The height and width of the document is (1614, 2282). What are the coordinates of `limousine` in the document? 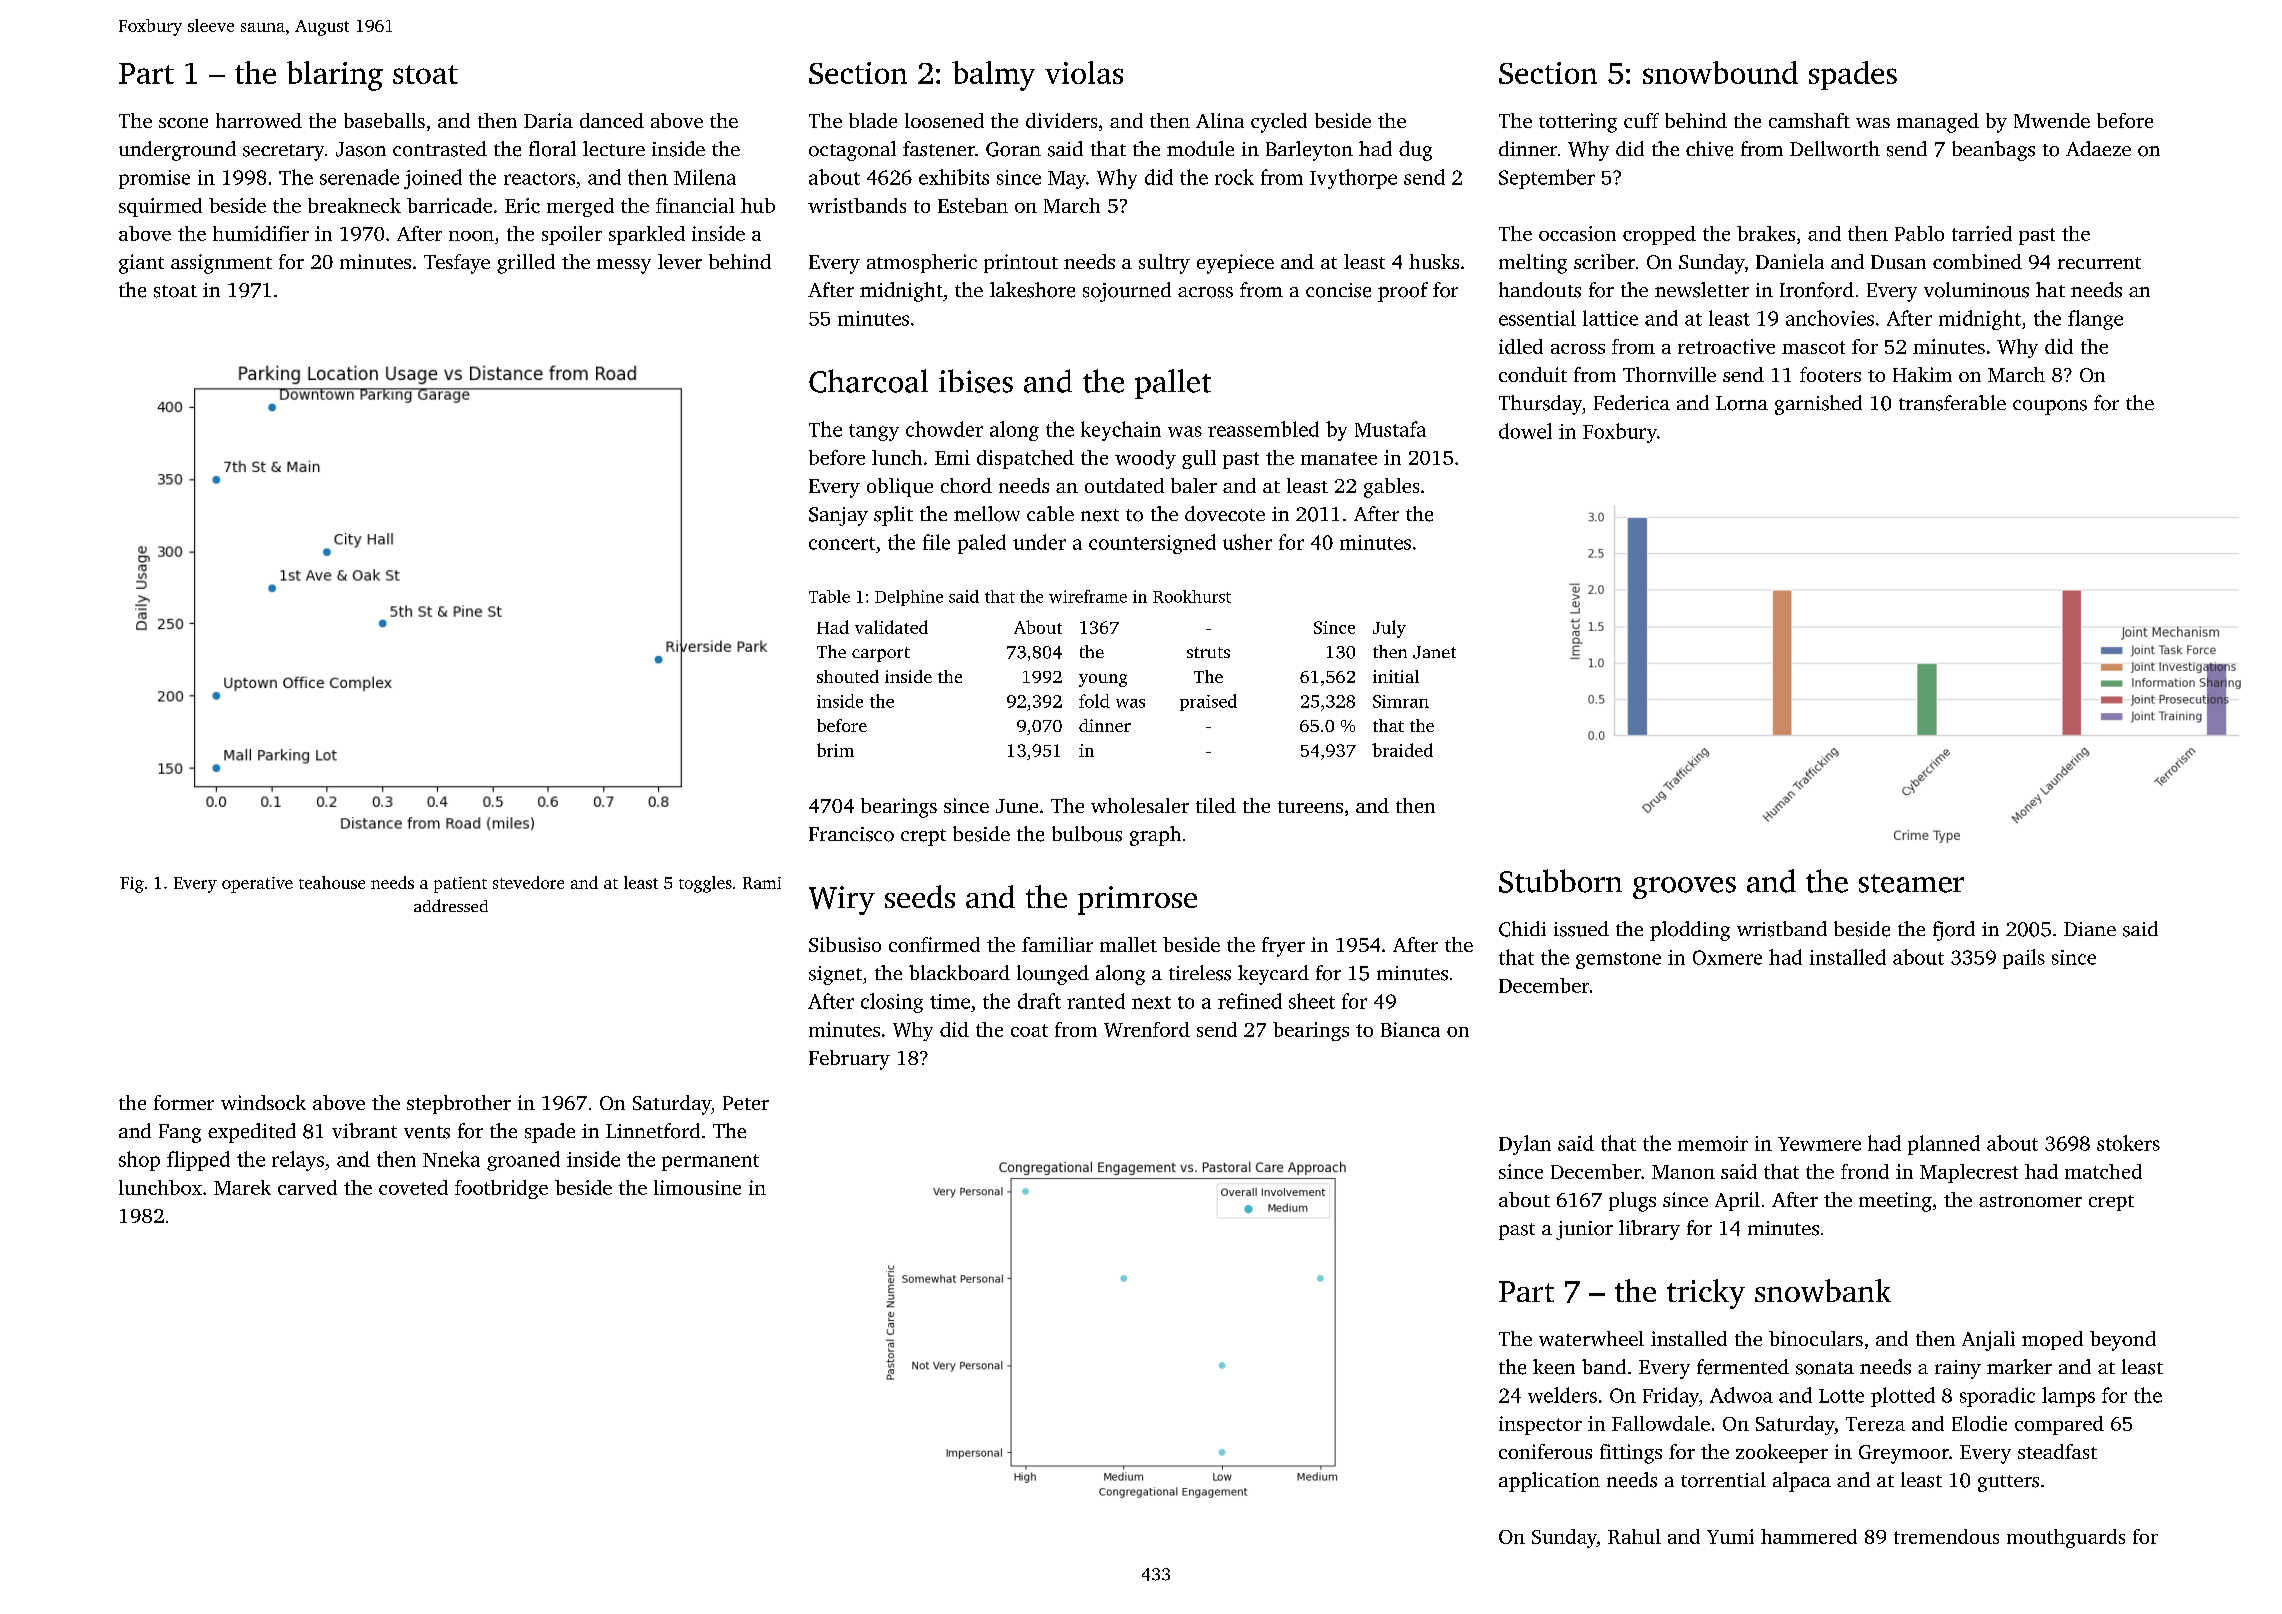 It's located at (697, 1187).
